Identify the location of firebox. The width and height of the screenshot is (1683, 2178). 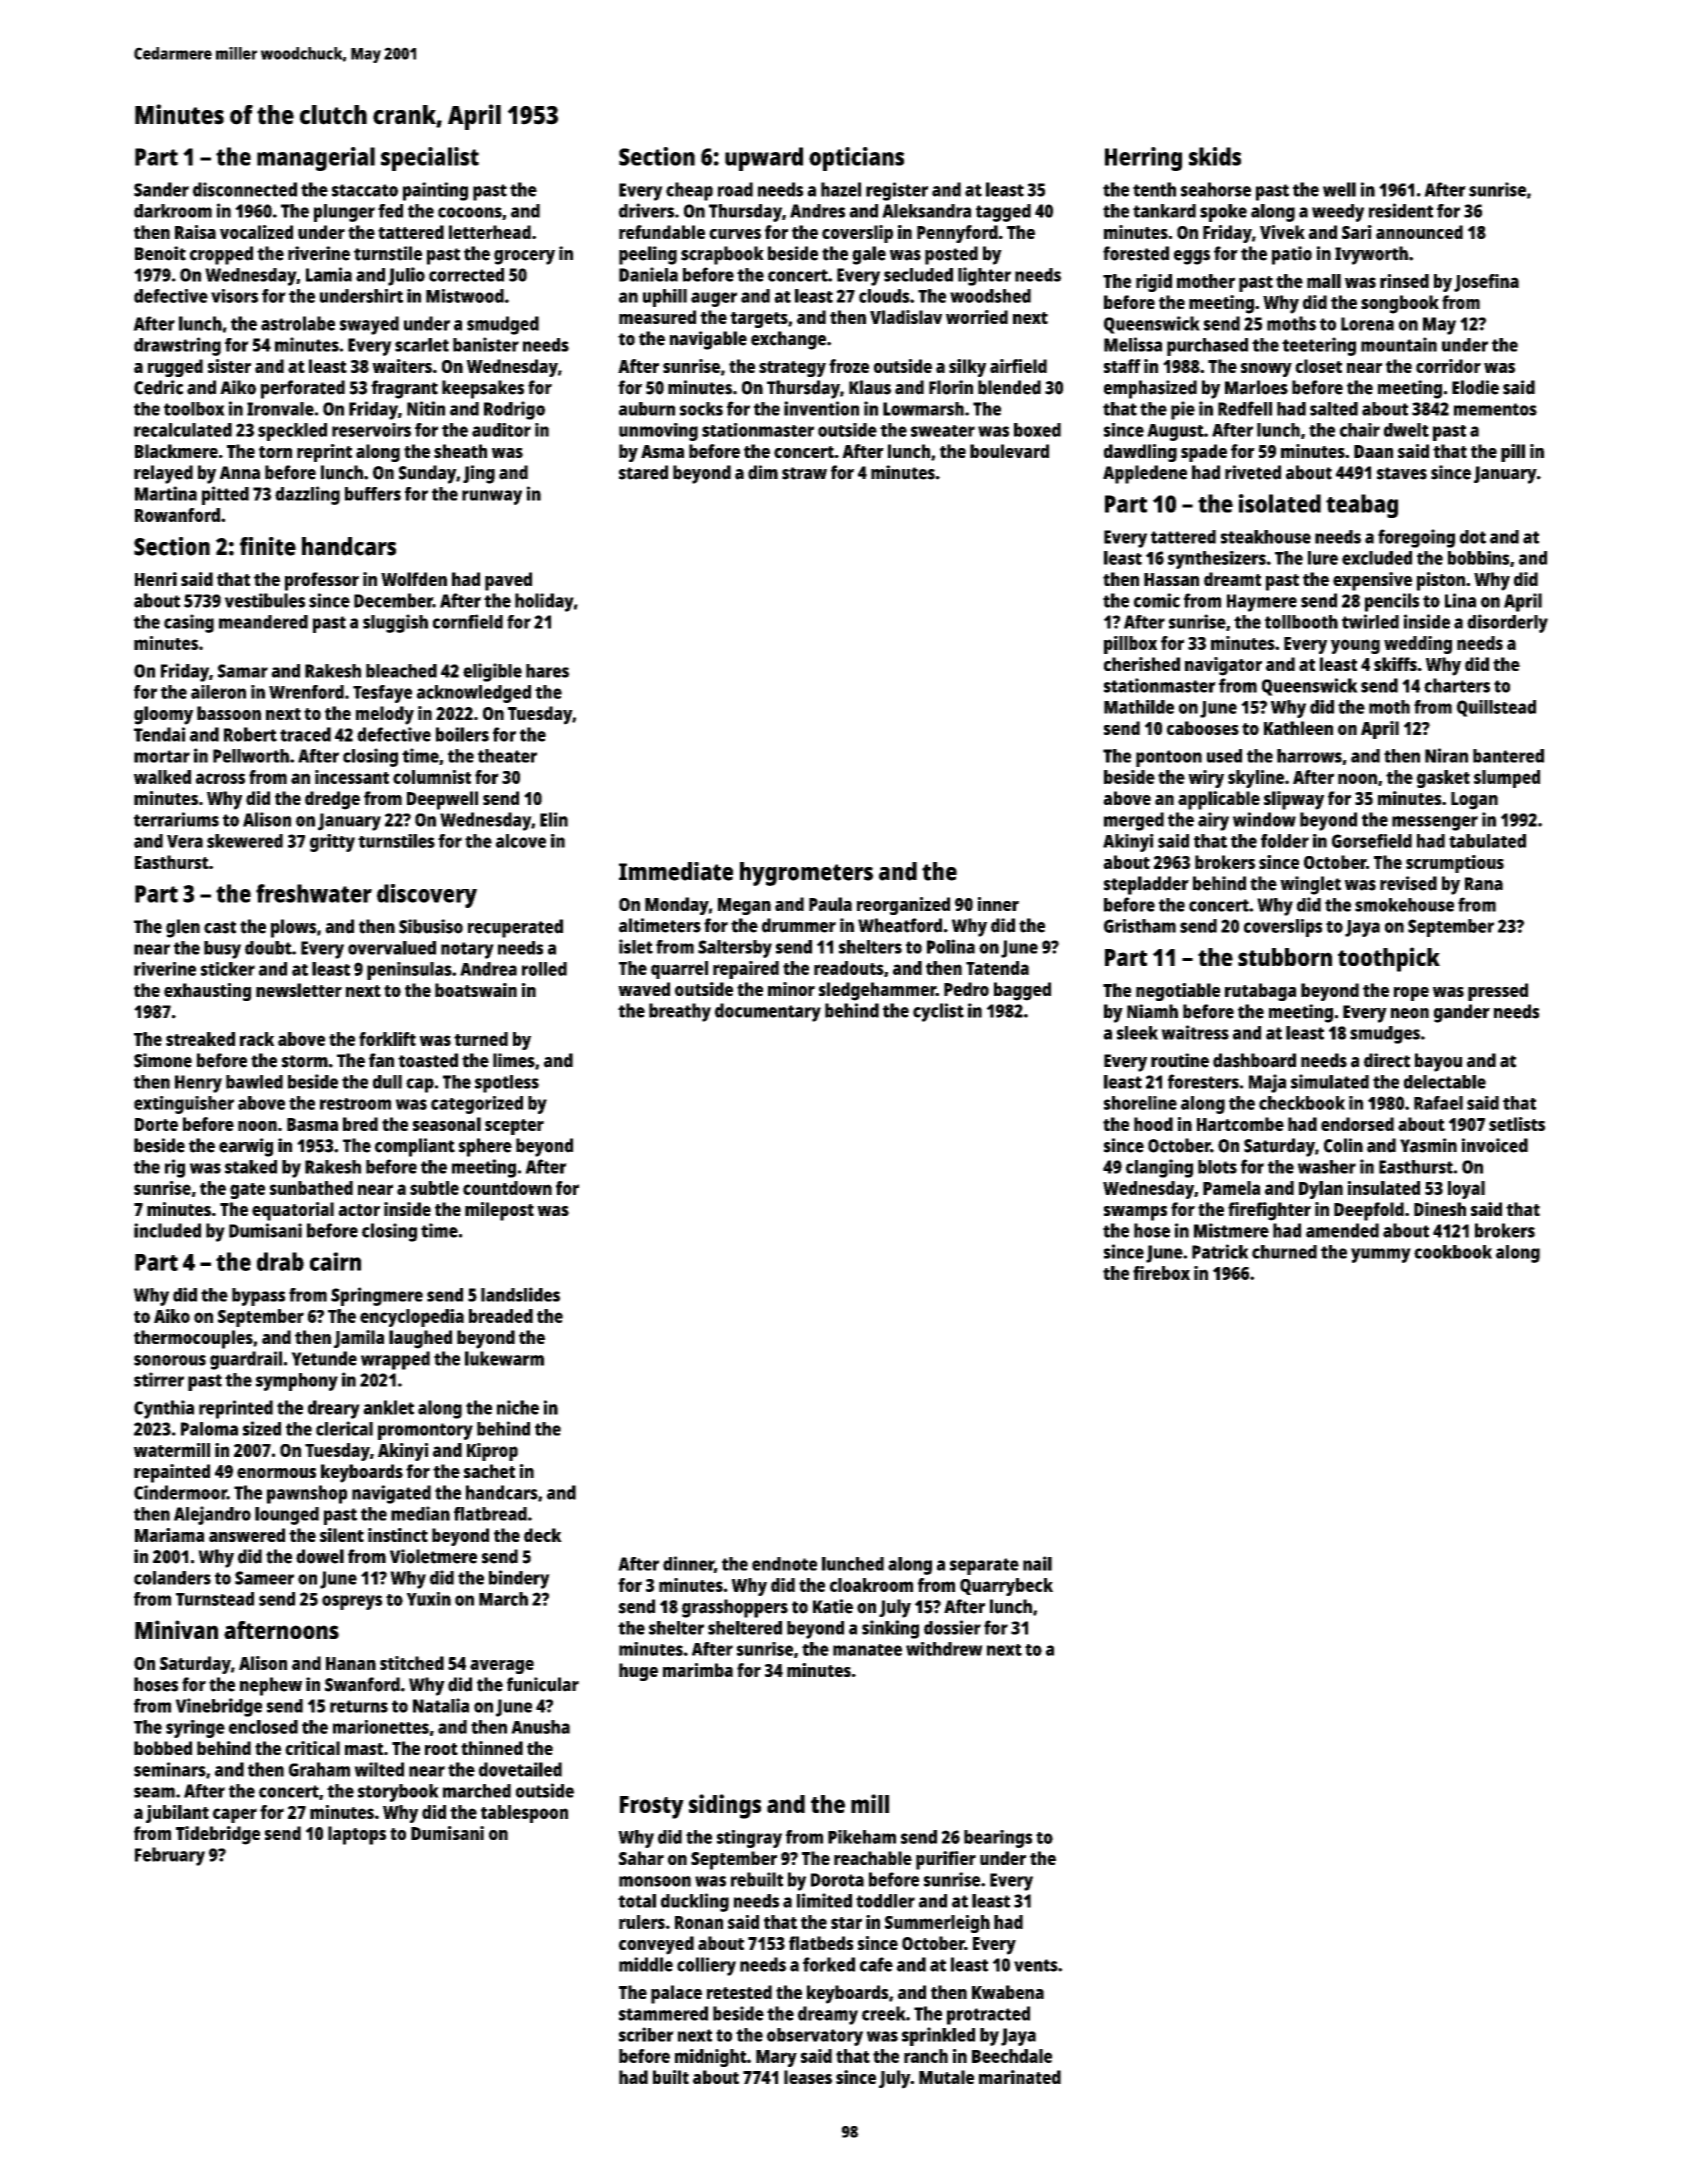
(1161, 1273).
